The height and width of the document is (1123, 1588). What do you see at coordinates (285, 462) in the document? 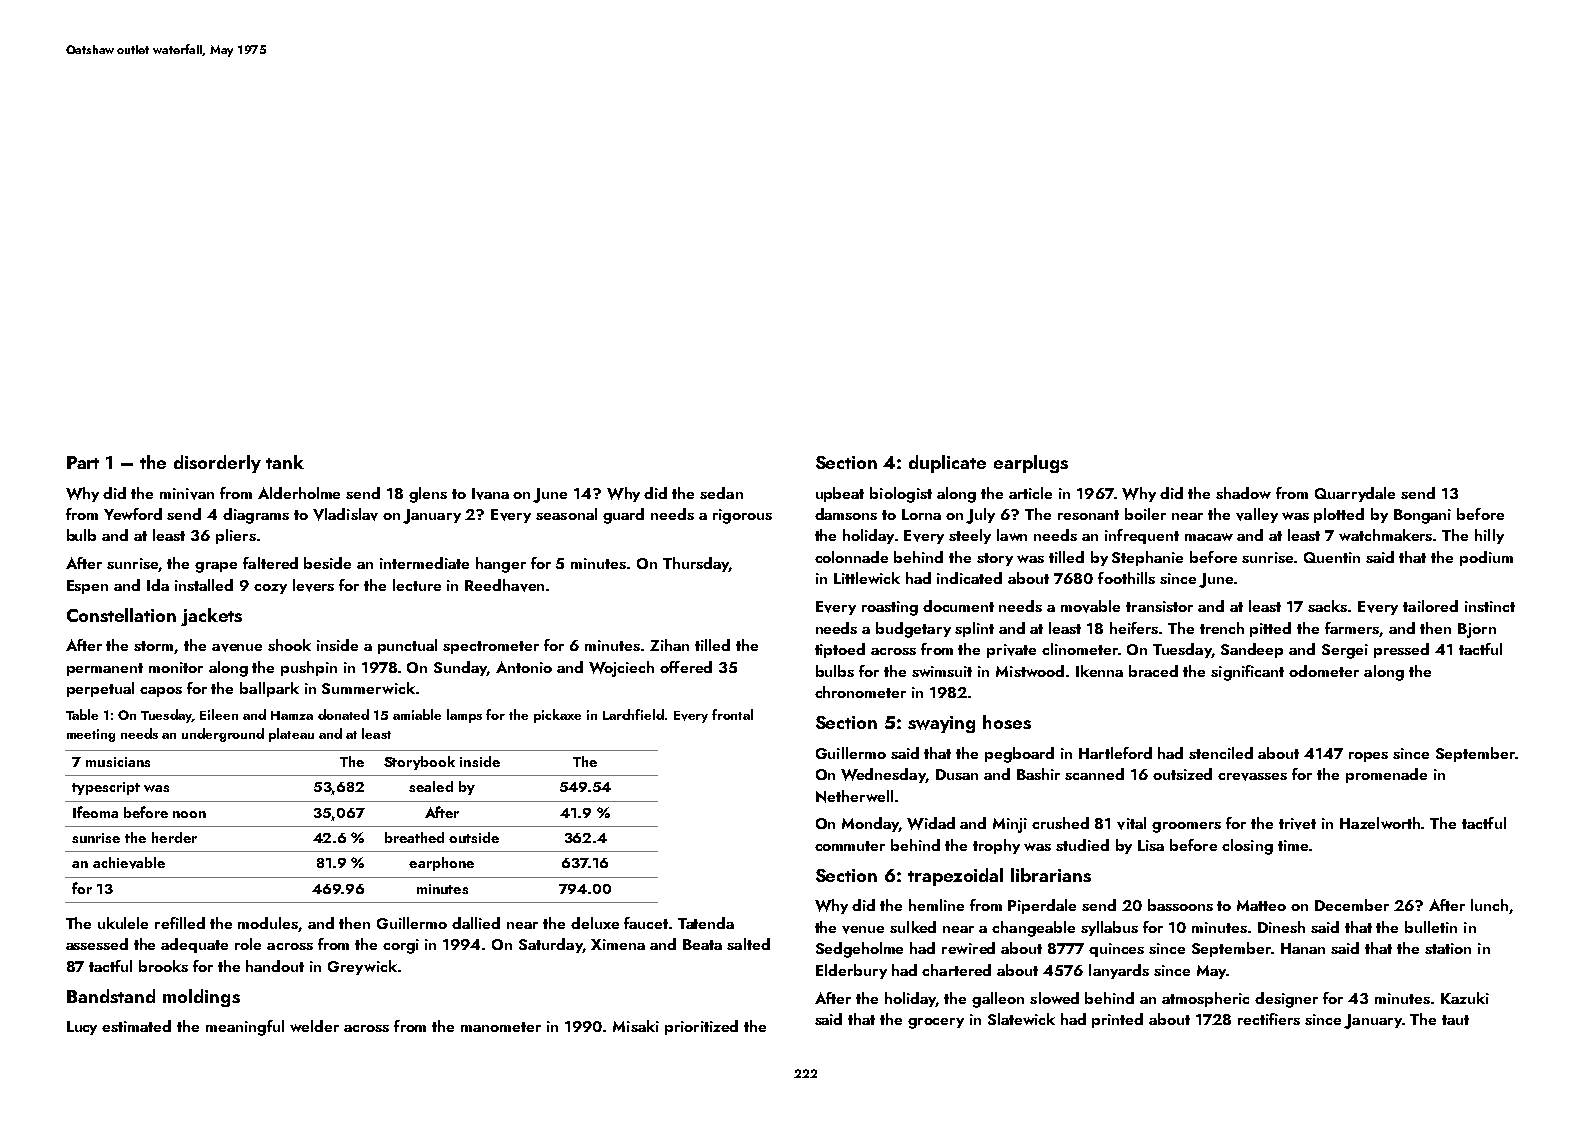
I see `tank` at bounding box center [285, 462].
